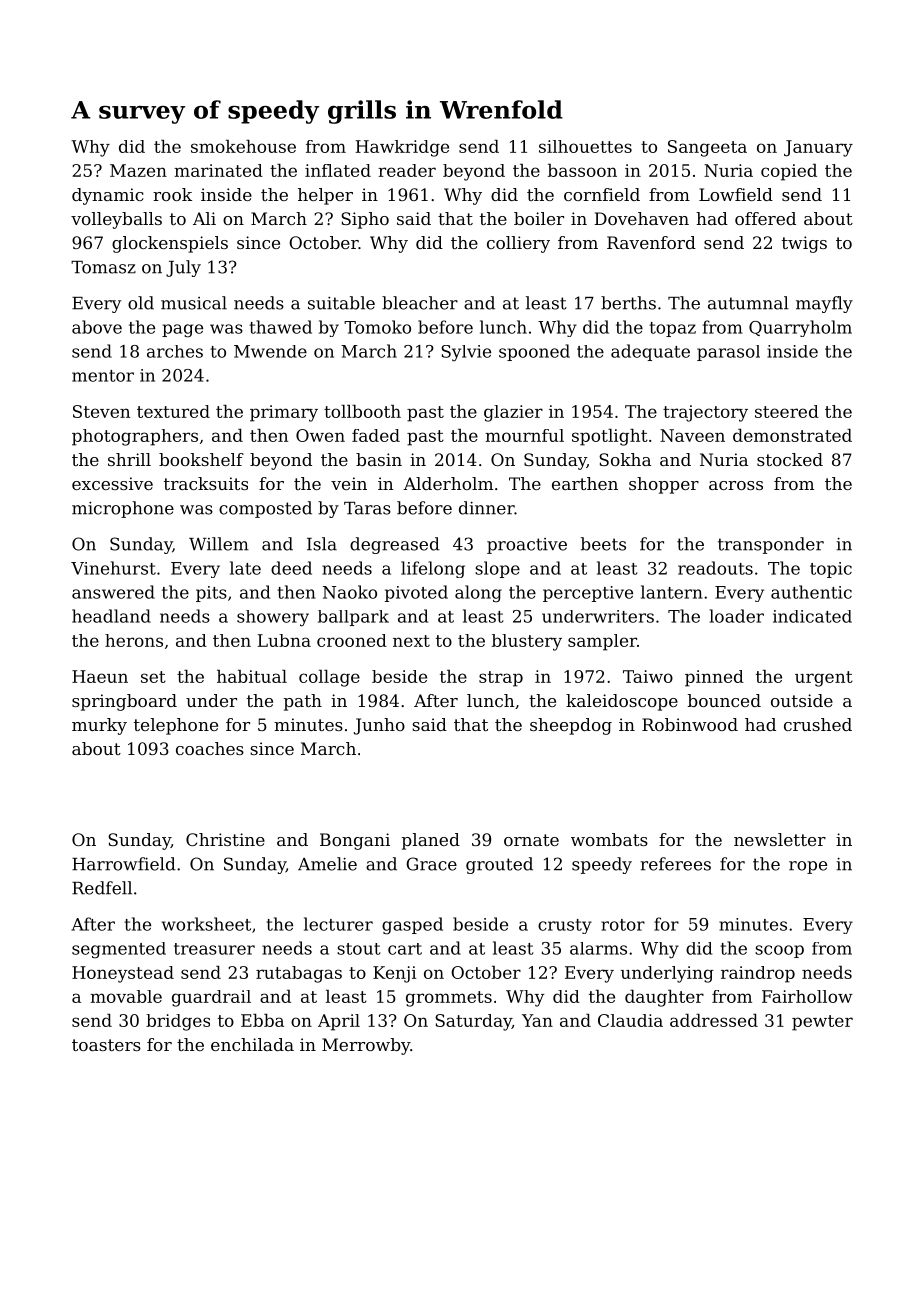 The width and height of the screenshot is (924, 1308). I want to click on coaches, so click(210, 748).
